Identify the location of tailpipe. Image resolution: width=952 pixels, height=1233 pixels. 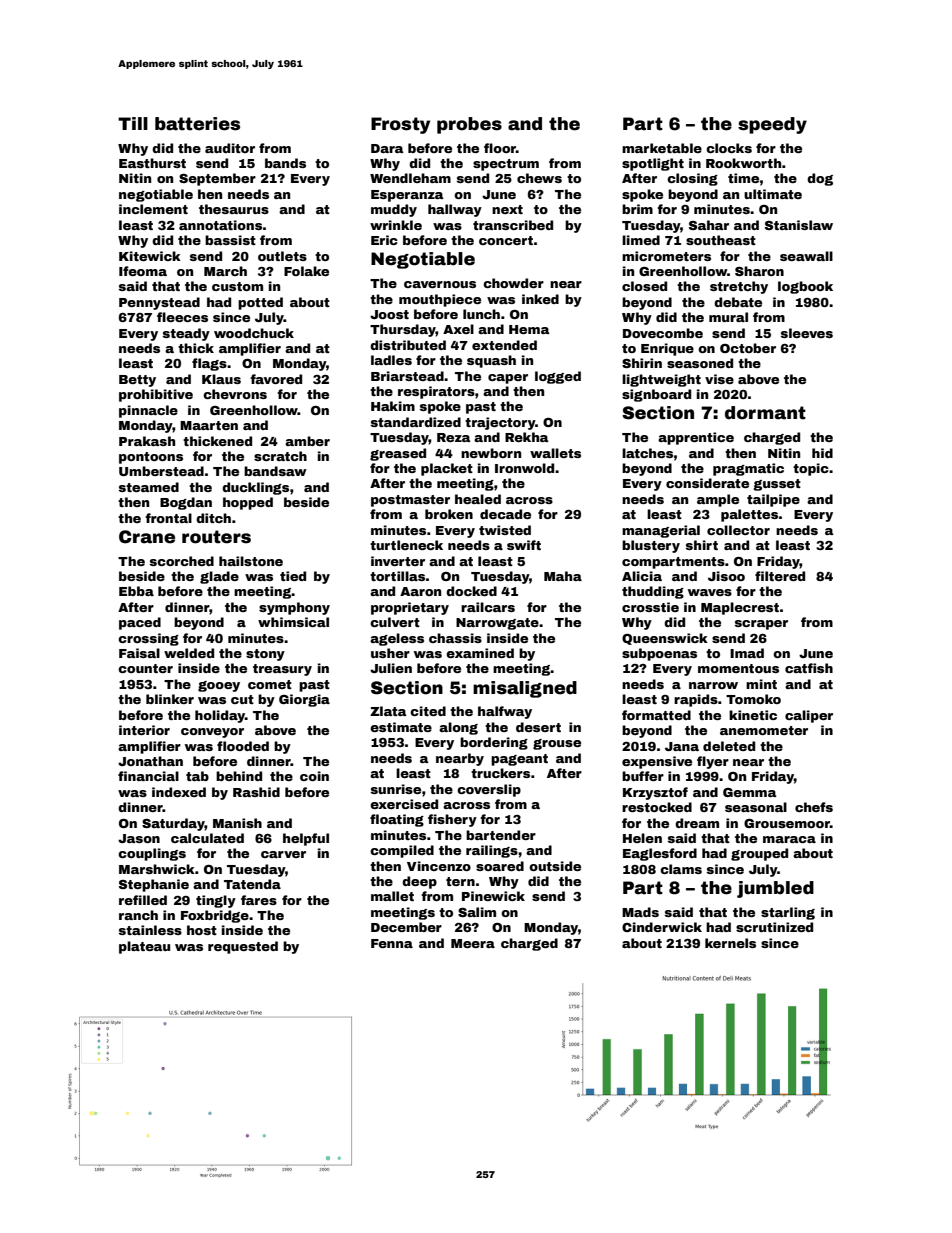
(773, 500).
